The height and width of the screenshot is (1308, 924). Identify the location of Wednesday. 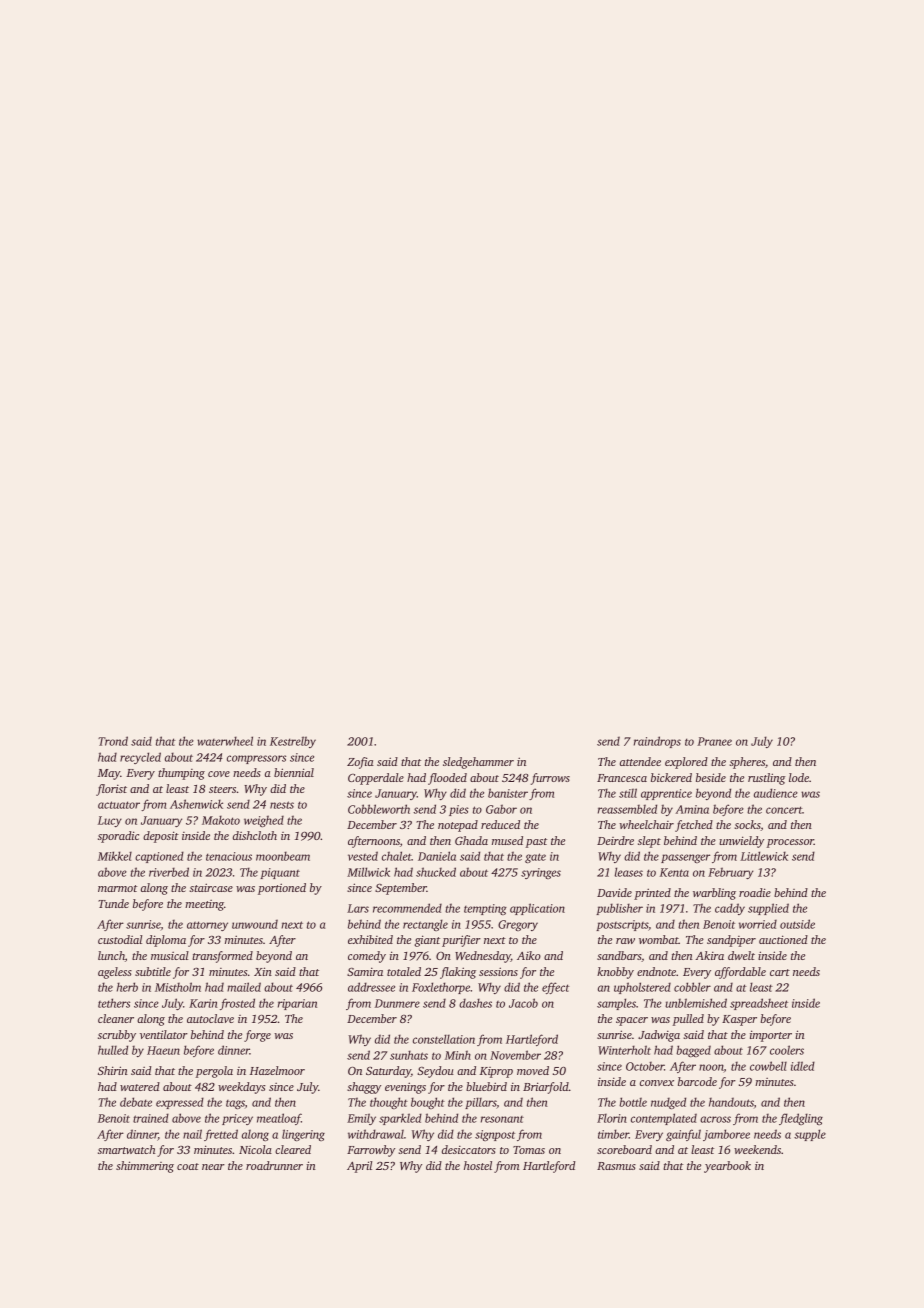
(483, 957).
